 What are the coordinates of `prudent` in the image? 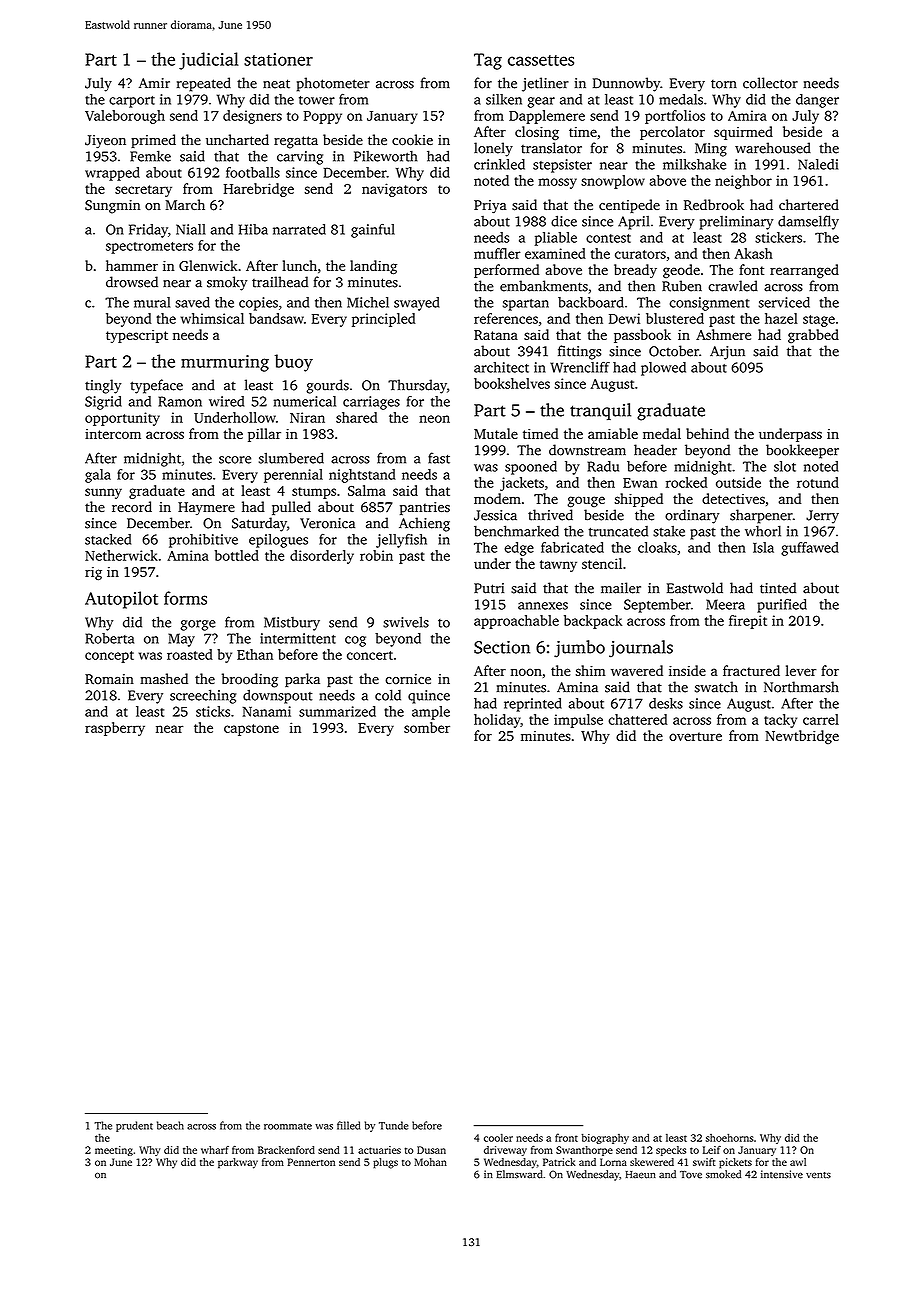 It's located at (134, 1126).
